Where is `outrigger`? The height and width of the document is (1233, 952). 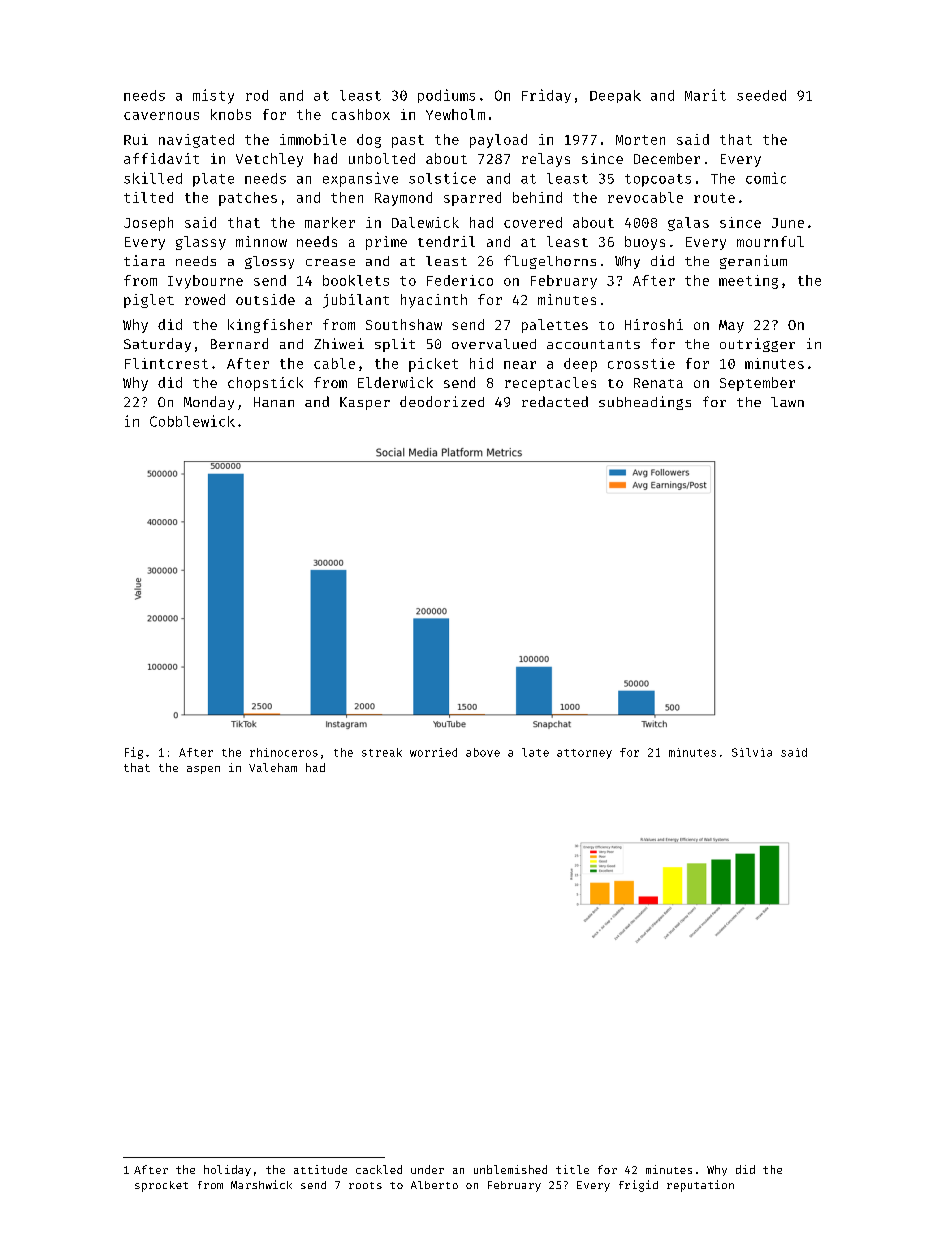
outrigger is located at coordinates (757, 345).
